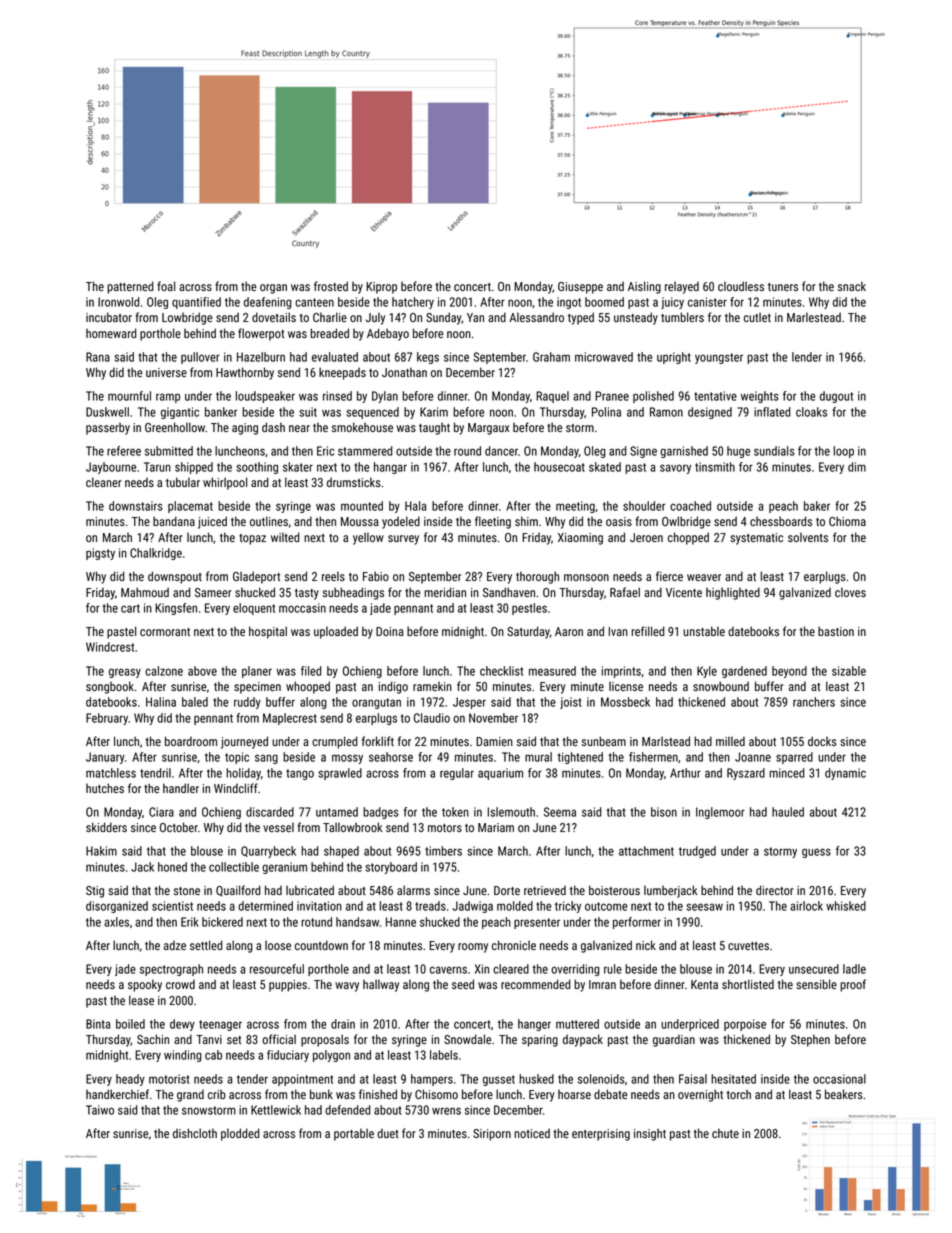 The width and height of the page is (952, 1233). I want to click on ingot, so click(569, 303).
